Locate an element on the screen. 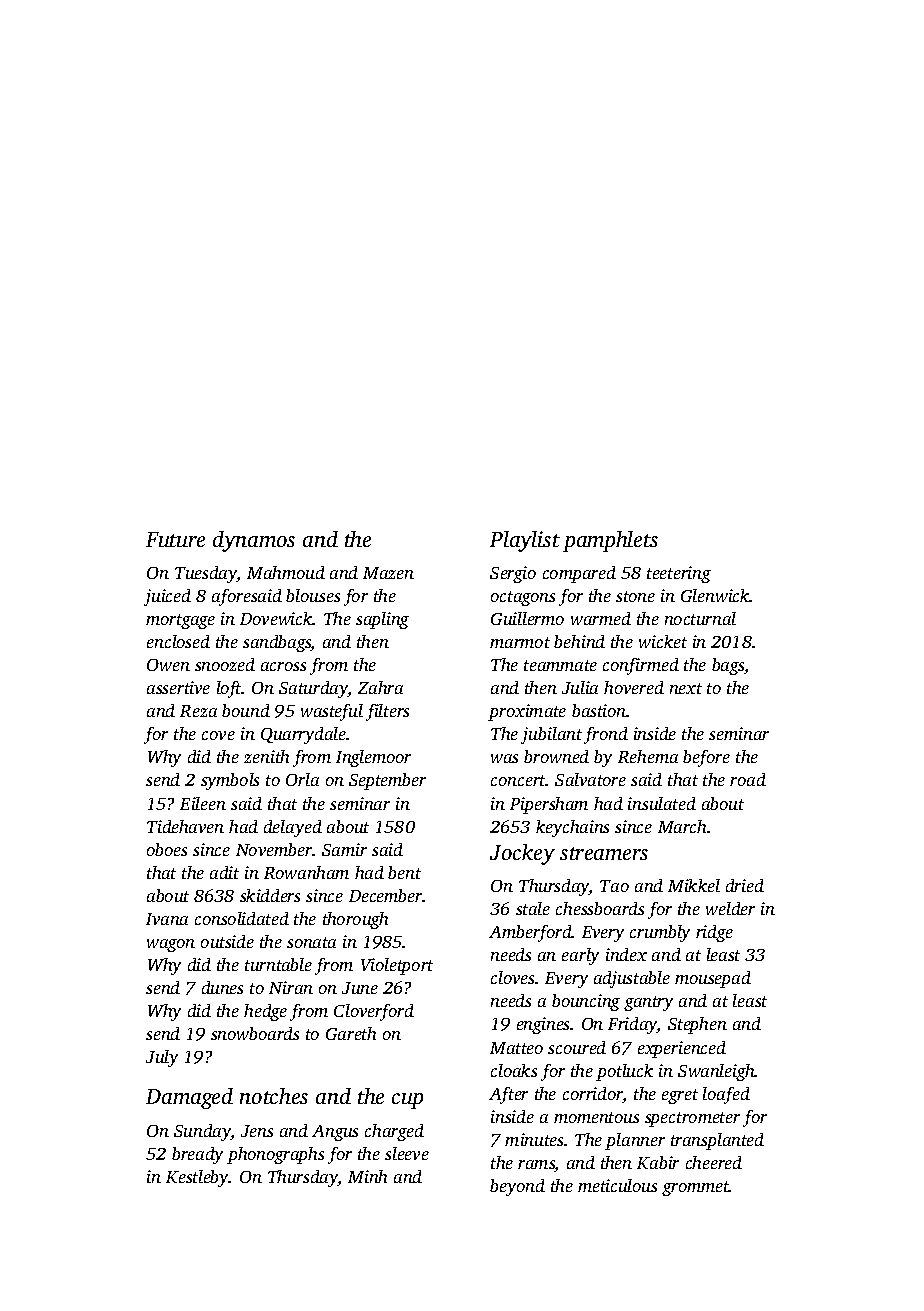  Playlist is located at coordinates (525, 541).
